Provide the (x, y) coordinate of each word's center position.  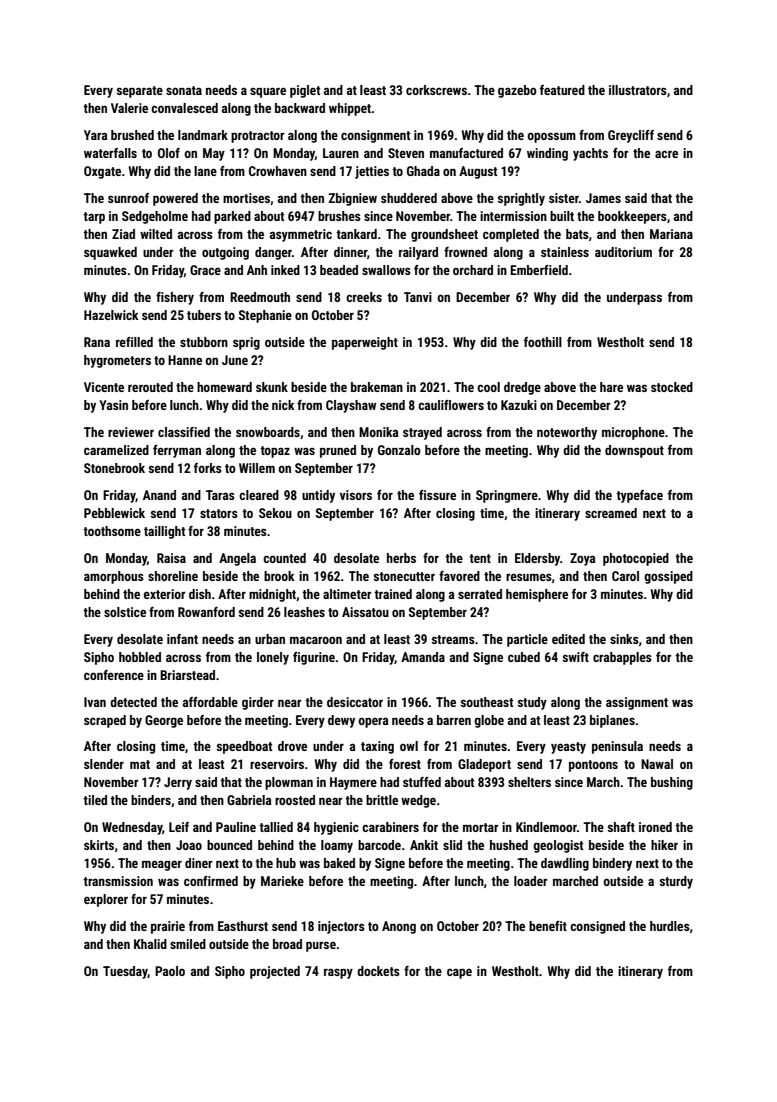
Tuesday (125, 972)
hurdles (670, 926)
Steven (406, 153)
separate (140, 92)
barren (454, 720)
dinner (350, 252)
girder (258, 703)
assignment (637, 703)
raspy (338, 973)
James (603, 198)
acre (666, 154)
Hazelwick (111, 315)
